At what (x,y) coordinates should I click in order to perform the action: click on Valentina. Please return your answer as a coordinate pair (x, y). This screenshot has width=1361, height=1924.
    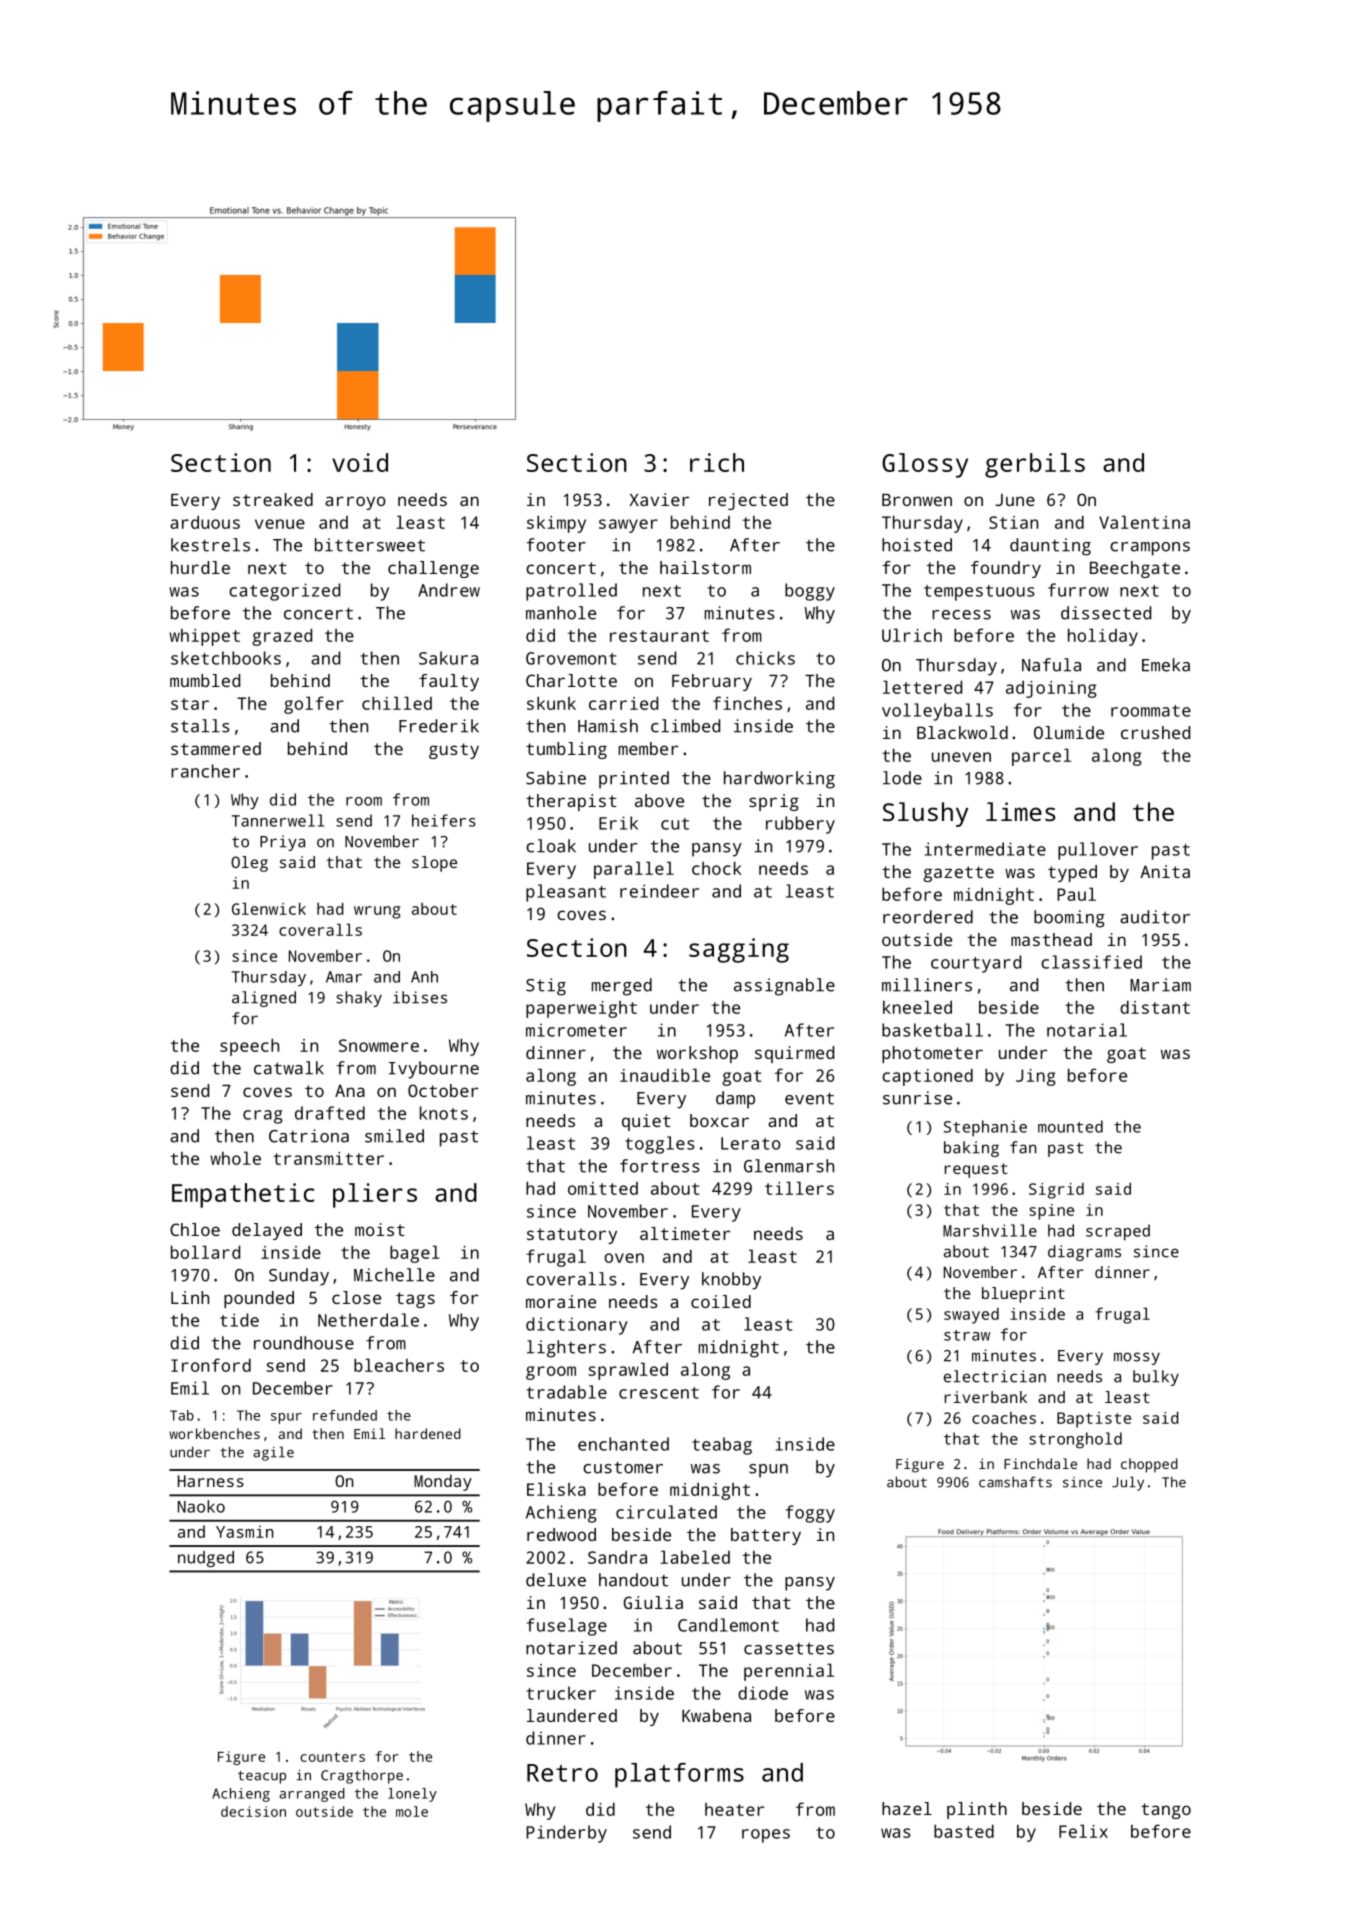
    Looking at the image, I should click on (1144, 522).
